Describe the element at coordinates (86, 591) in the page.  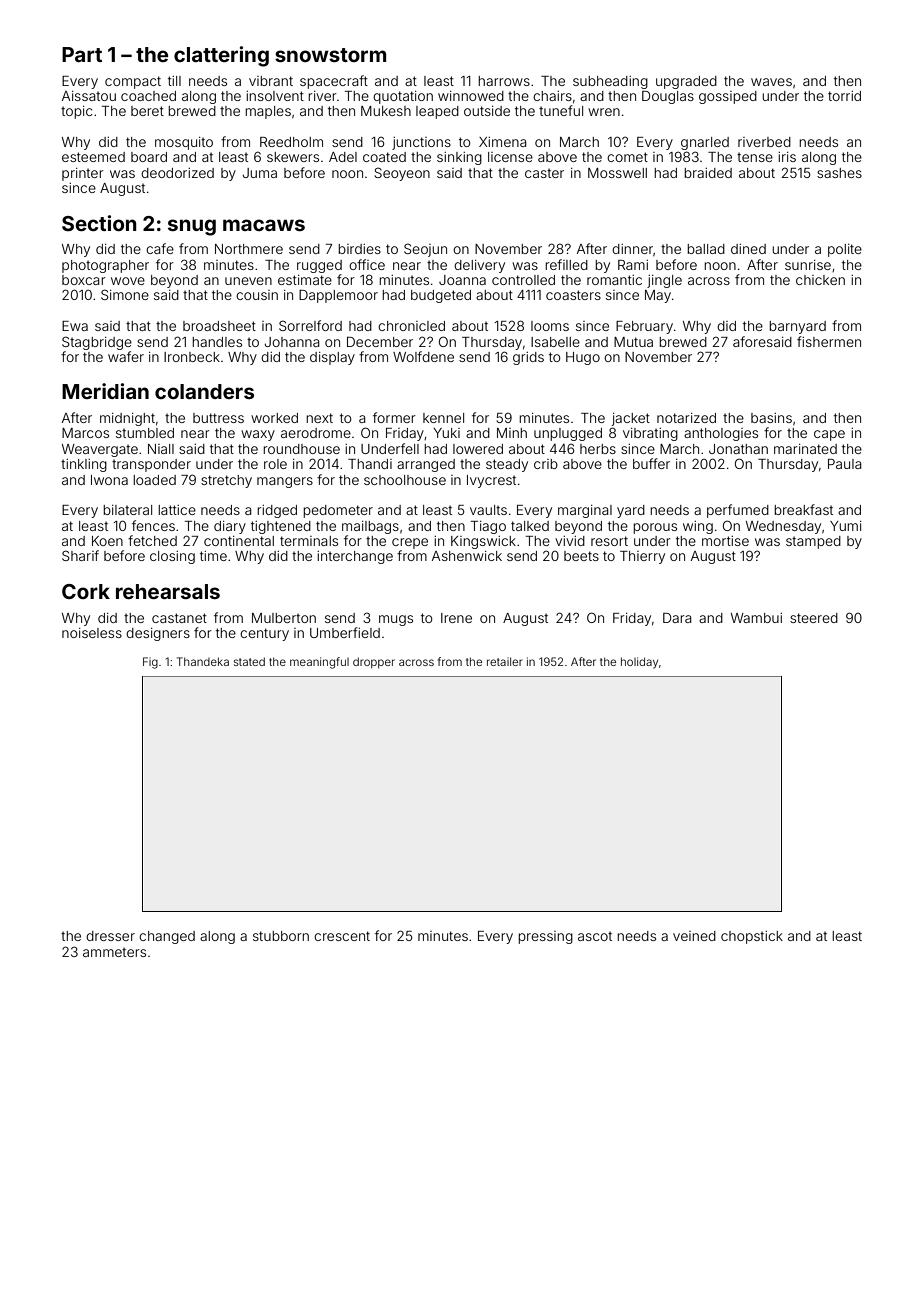
I see `Cork` at that location.
